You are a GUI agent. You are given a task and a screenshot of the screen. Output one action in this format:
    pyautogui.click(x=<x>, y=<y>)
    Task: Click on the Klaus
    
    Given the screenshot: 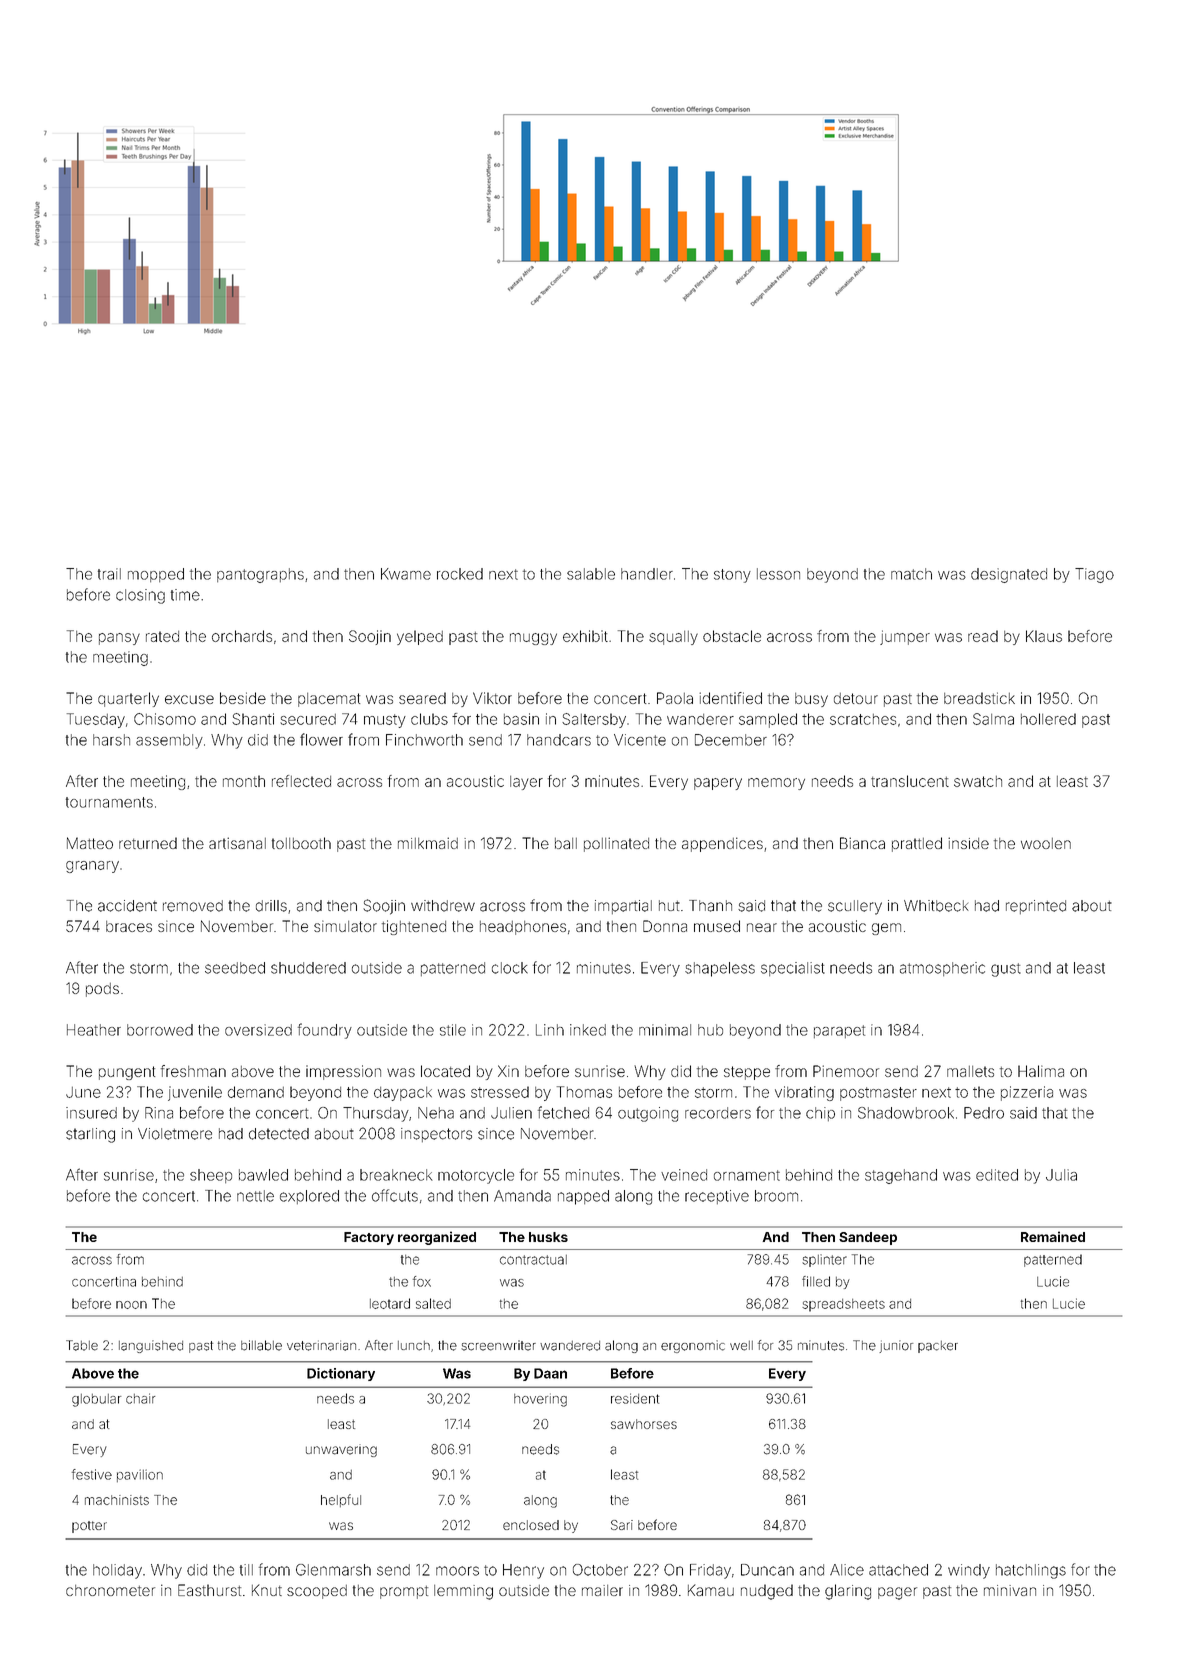 What is the action you would take?
    pyautogui.click(x=1044, y=636)
